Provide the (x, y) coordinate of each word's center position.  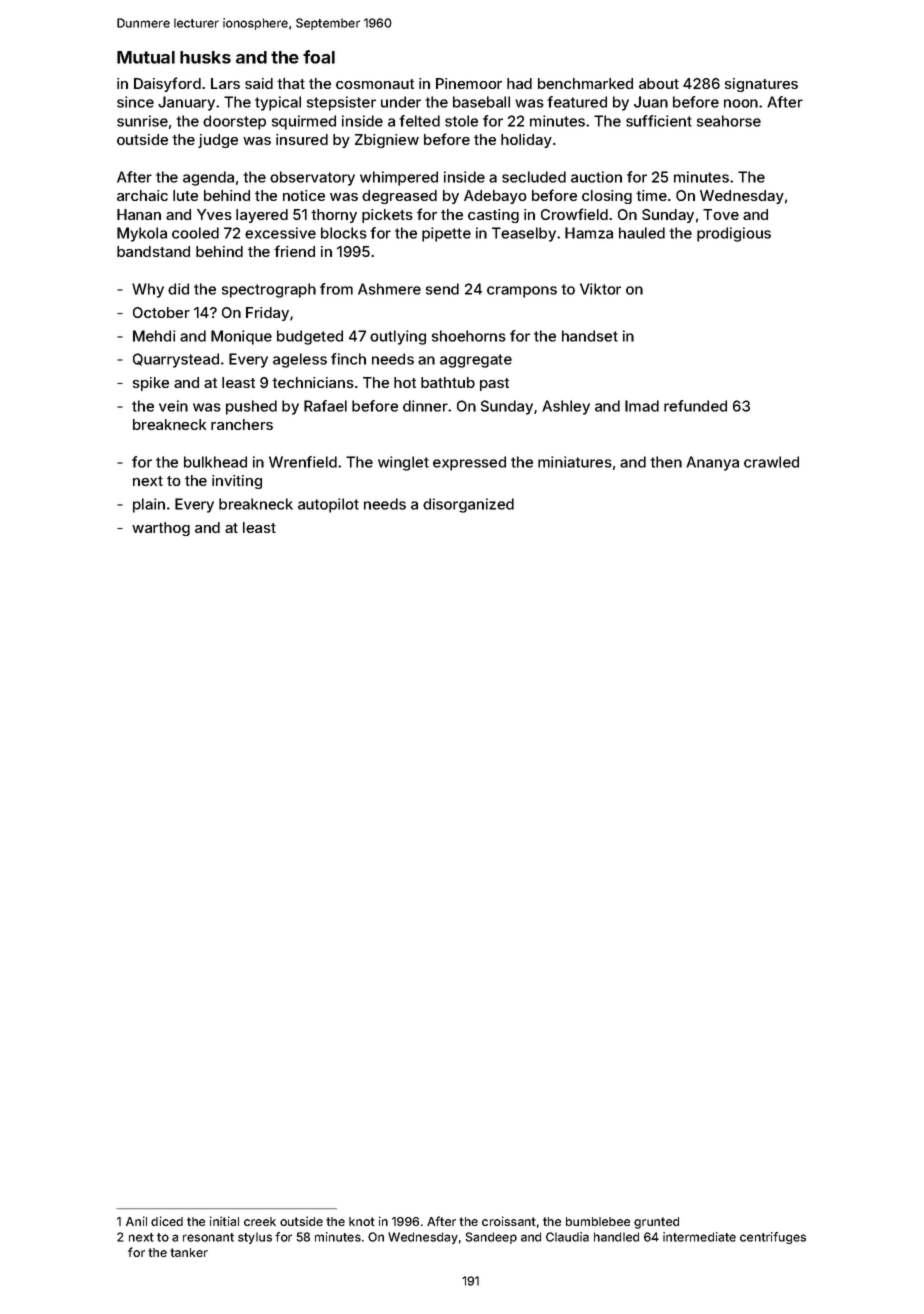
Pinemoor (469, 83)
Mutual (146, 57)
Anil (136, 1221)
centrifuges (773, 1238)
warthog (161, 529)
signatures (761, 85)
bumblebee (598, 1221)
